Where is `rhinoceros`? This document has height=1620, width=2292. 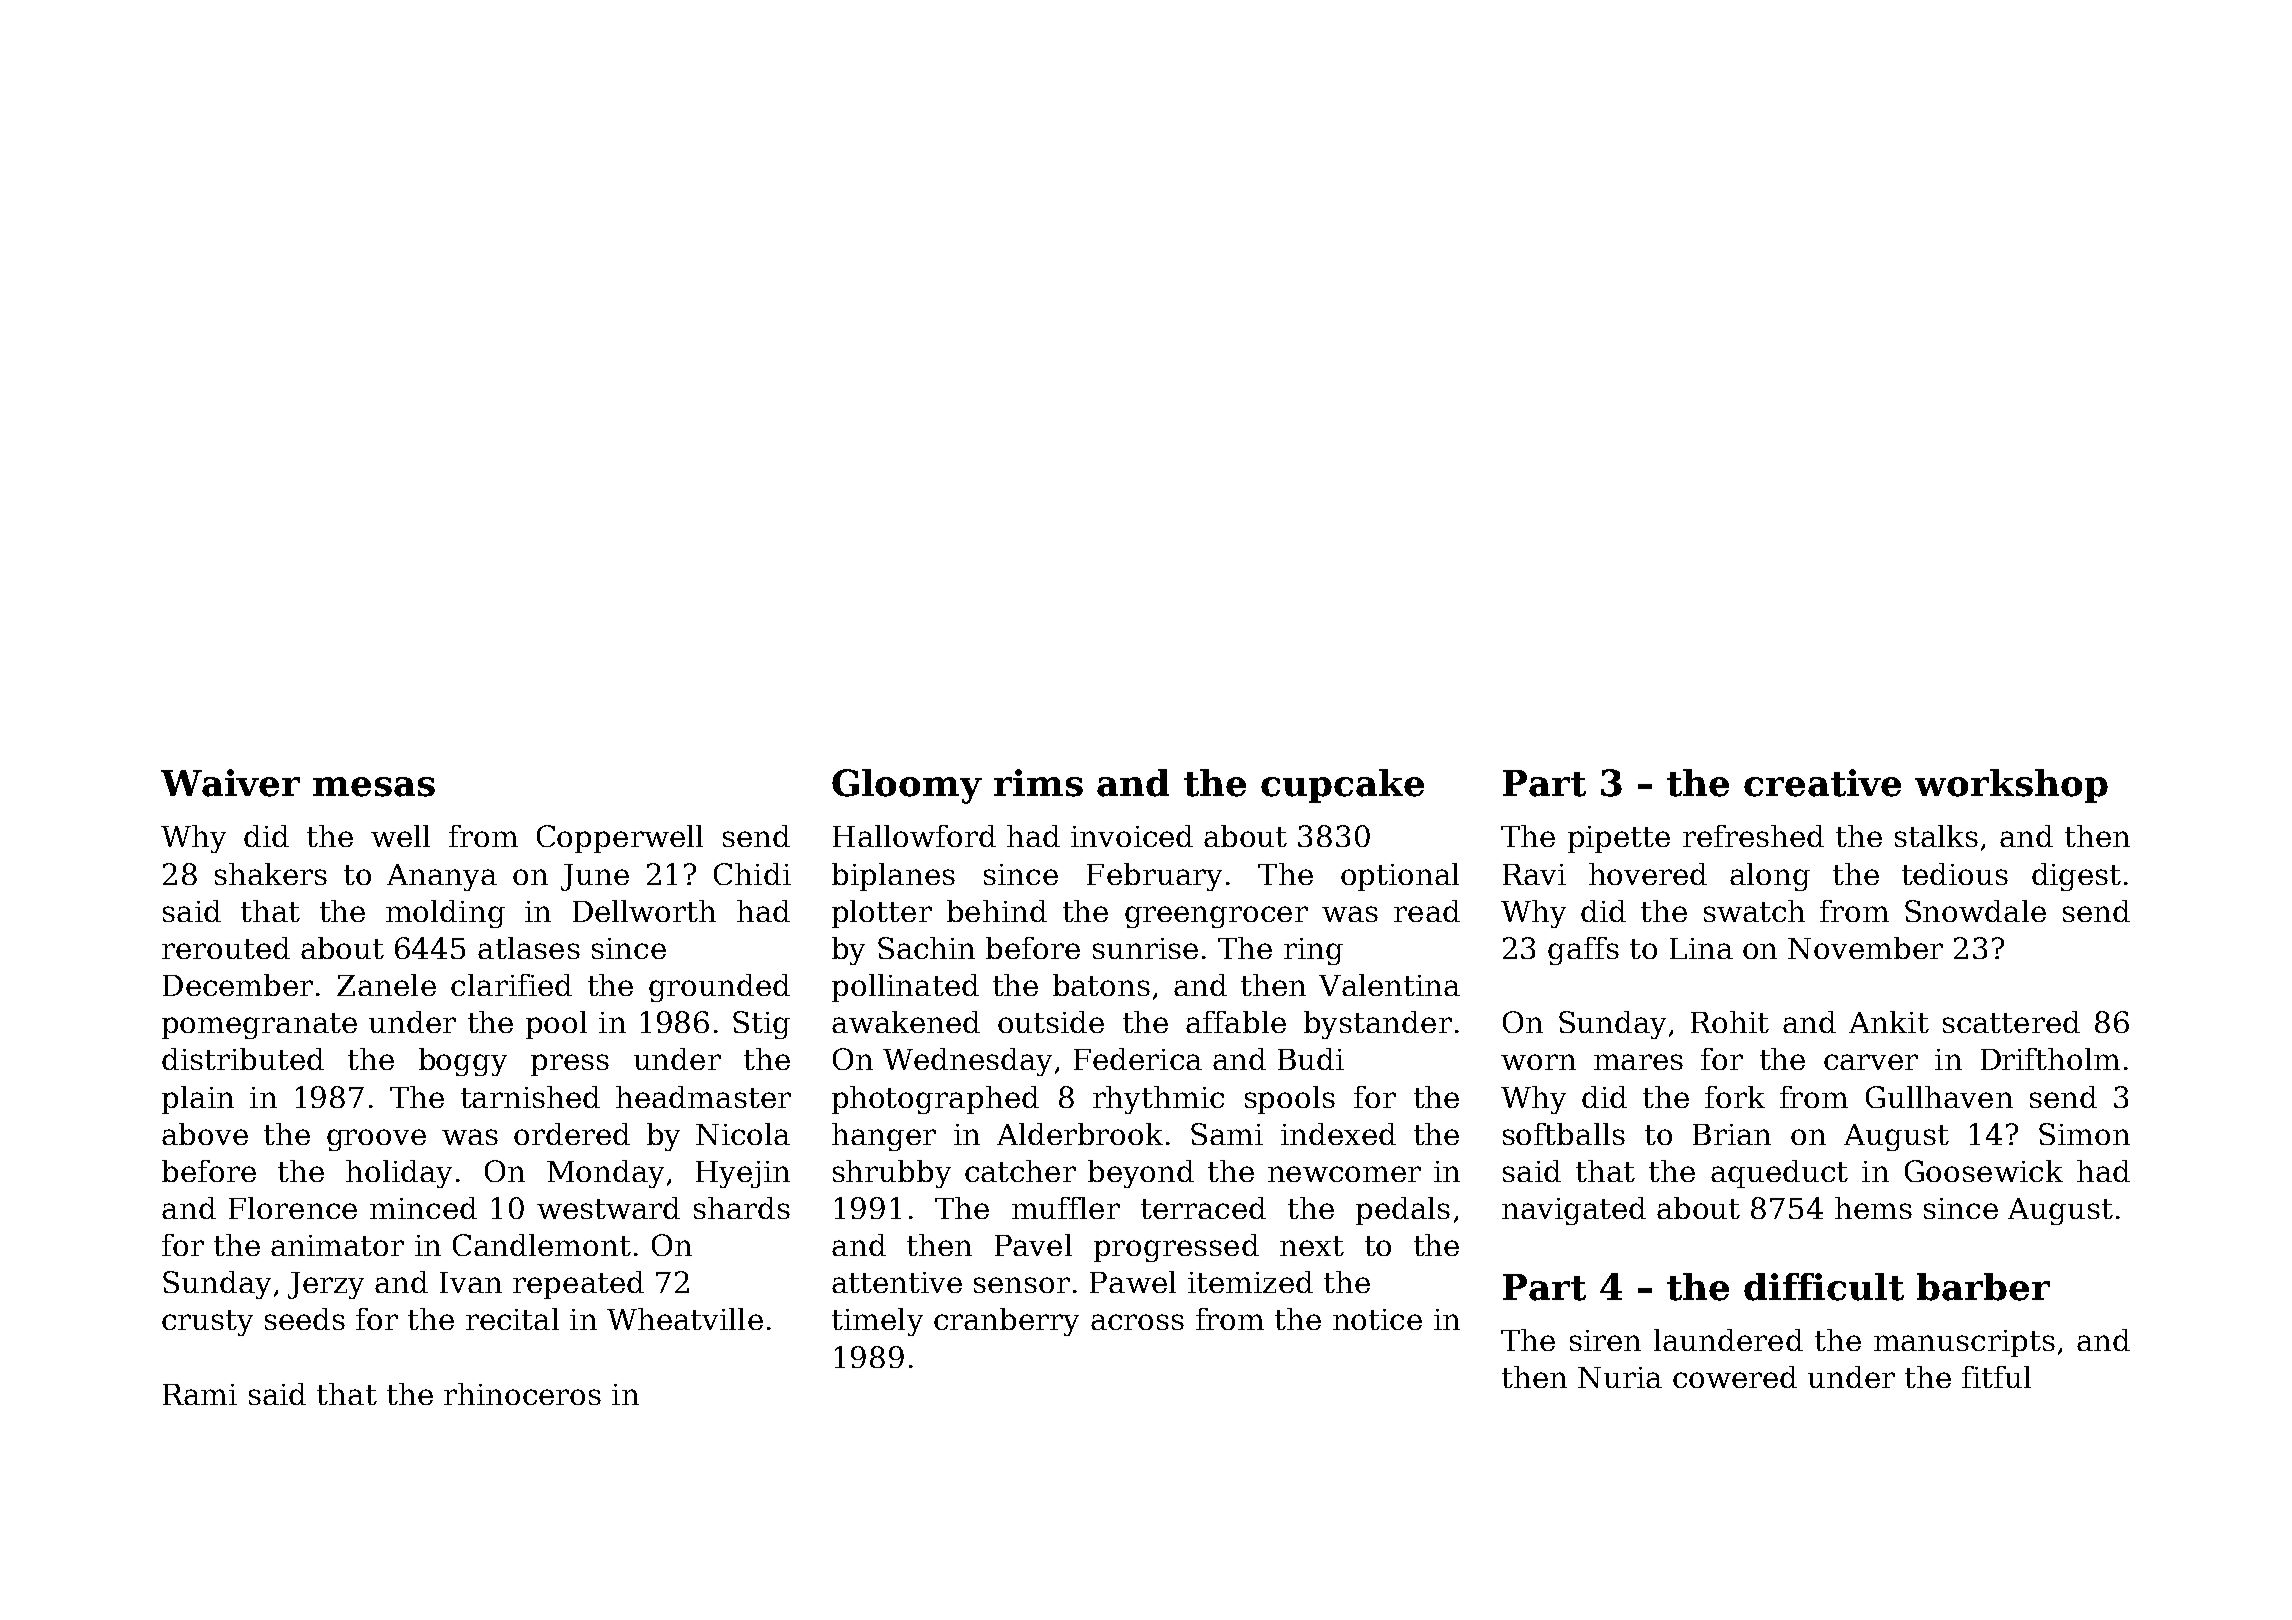
rhinoceros is located at coordinates (522, 1394).
